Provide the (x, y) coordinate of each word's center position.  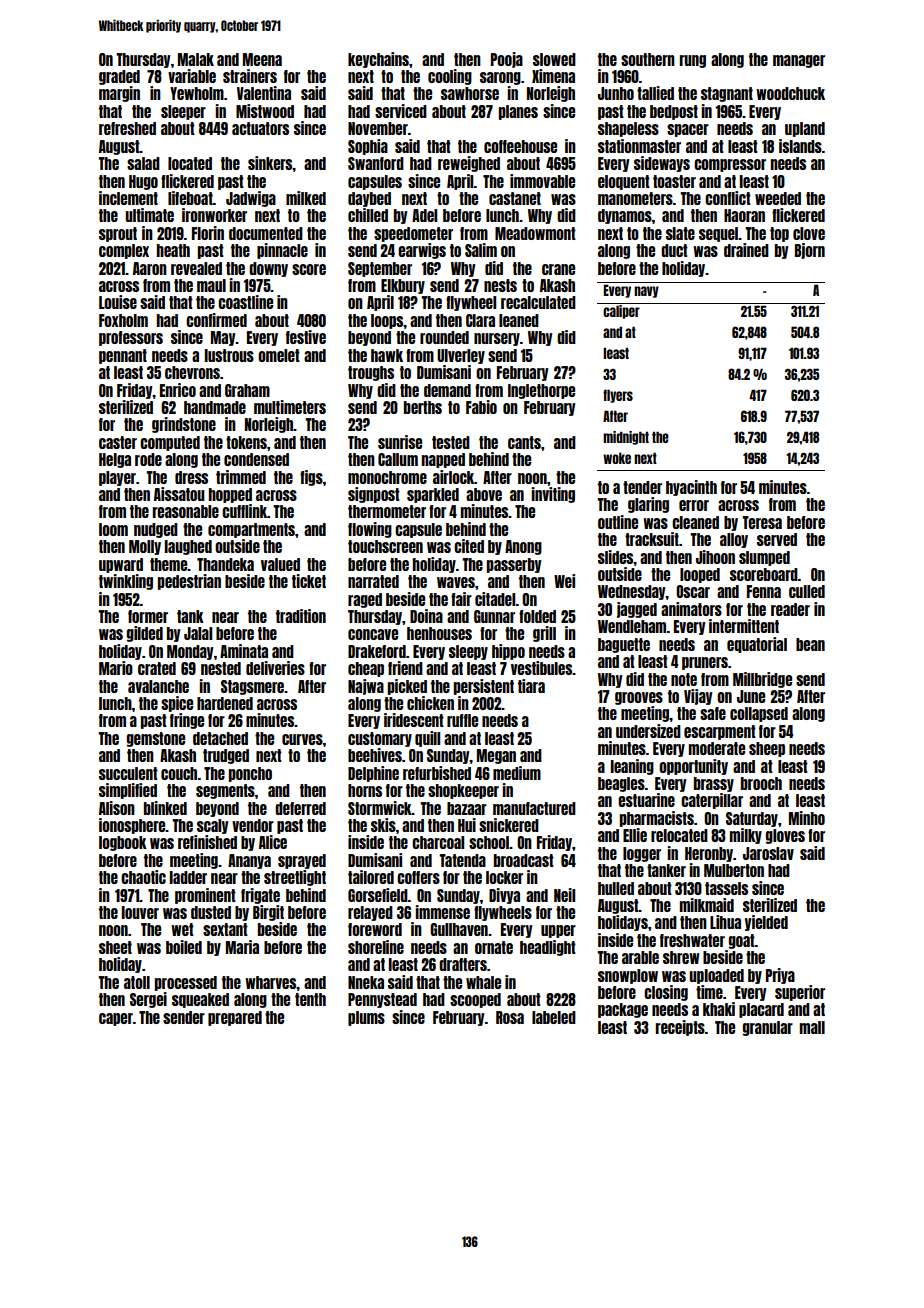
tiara (531, 686)
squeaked (200, 1000)
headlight (548, 948)
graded (119, 77)
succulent (128, 773)
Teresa (762, 522)
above (484, 494)
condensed (256, 459)
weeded (778, 198)
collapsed (759, 714)
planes (518, 112)
